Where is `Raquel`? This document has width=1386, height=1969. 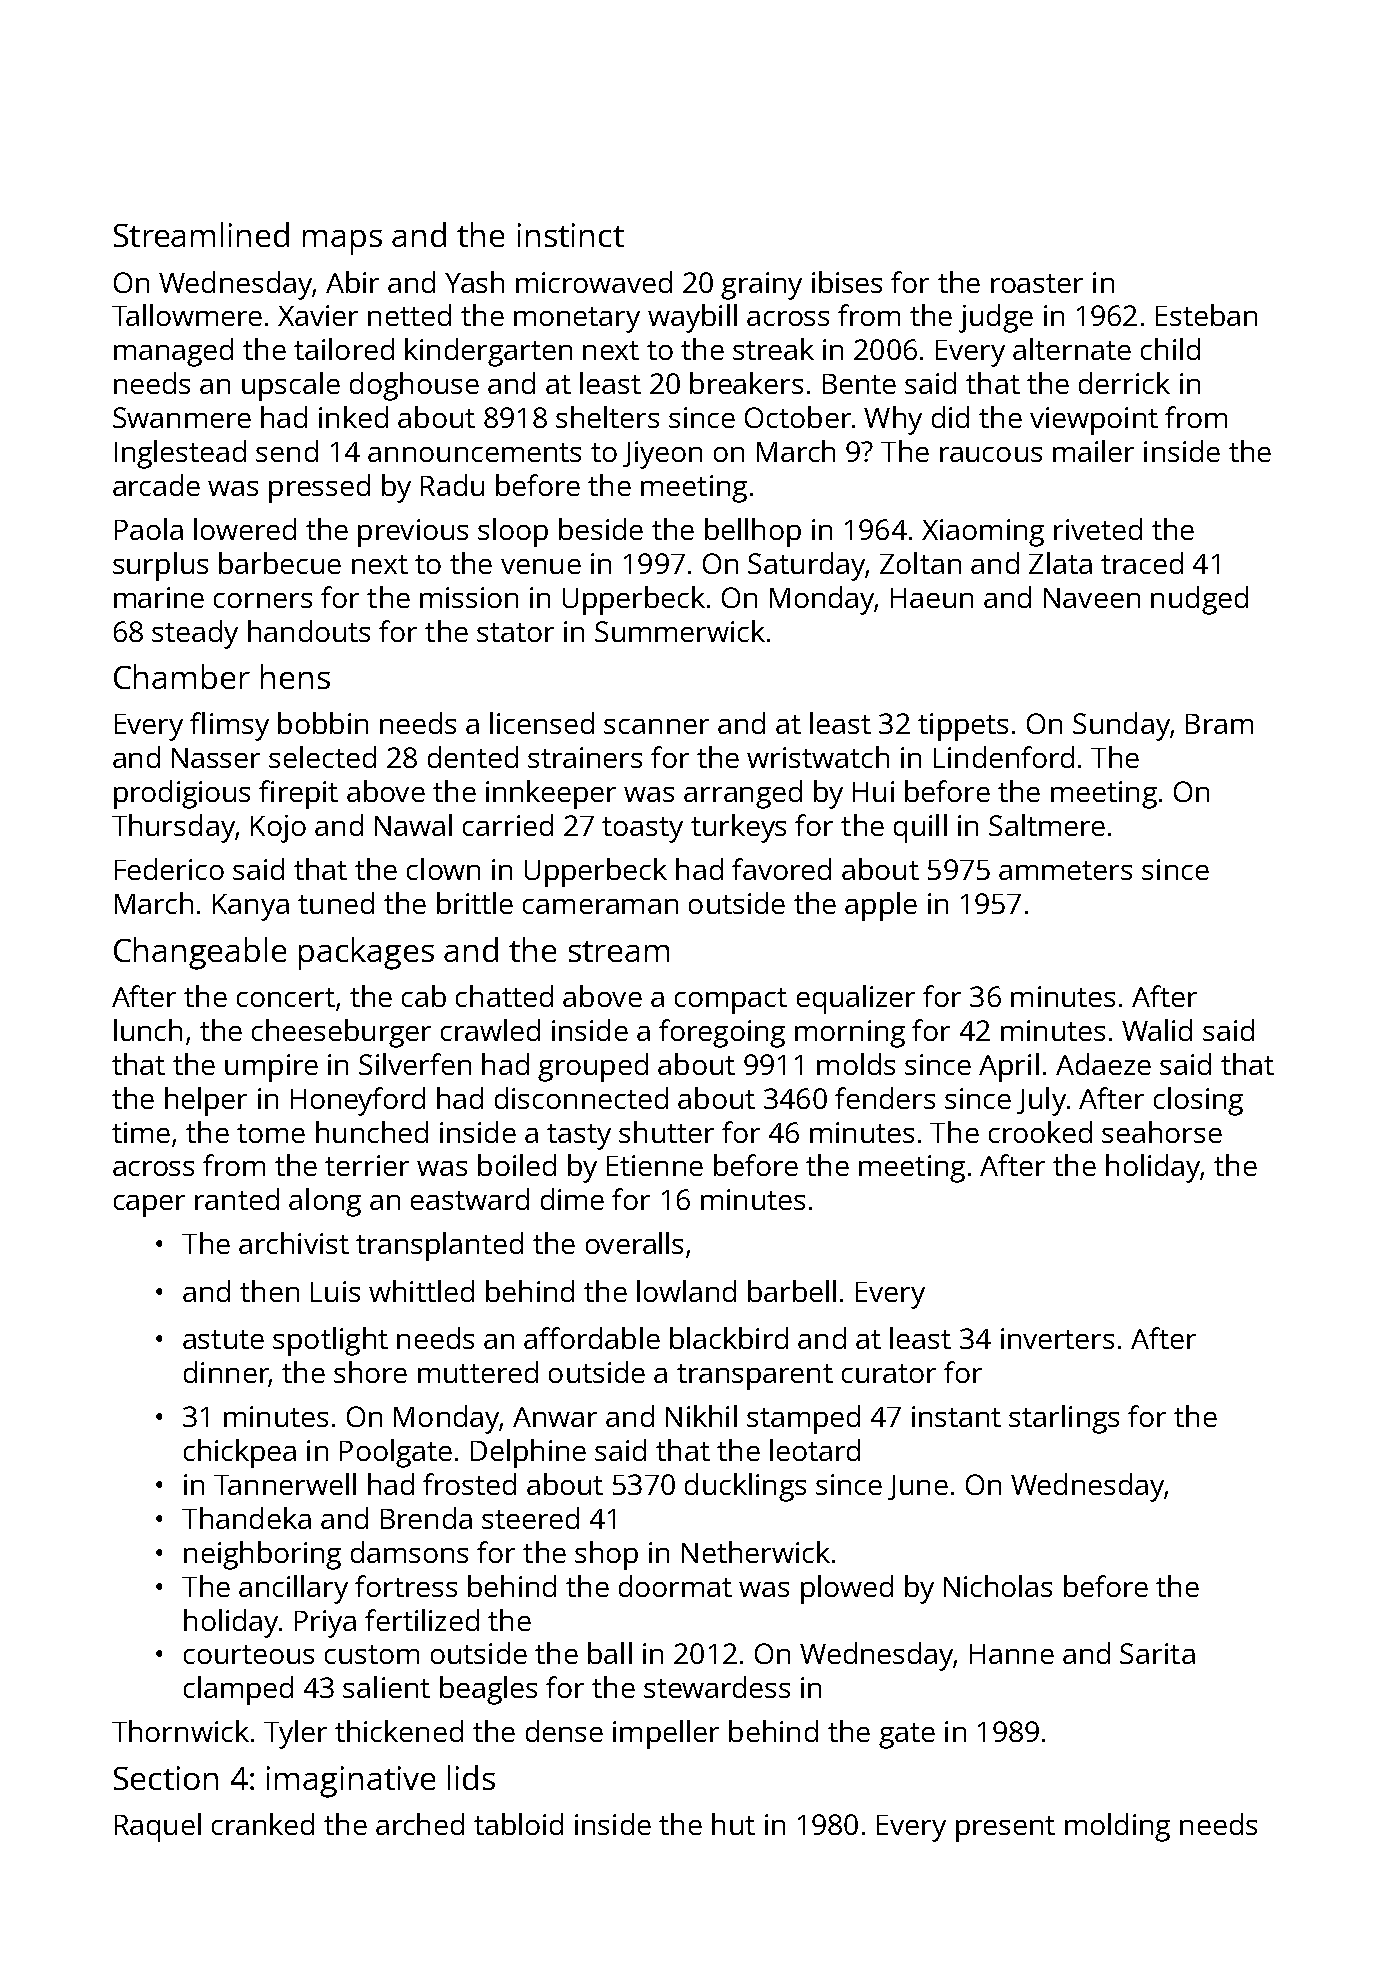
Raquel is located at coordinates (158, 1827).
